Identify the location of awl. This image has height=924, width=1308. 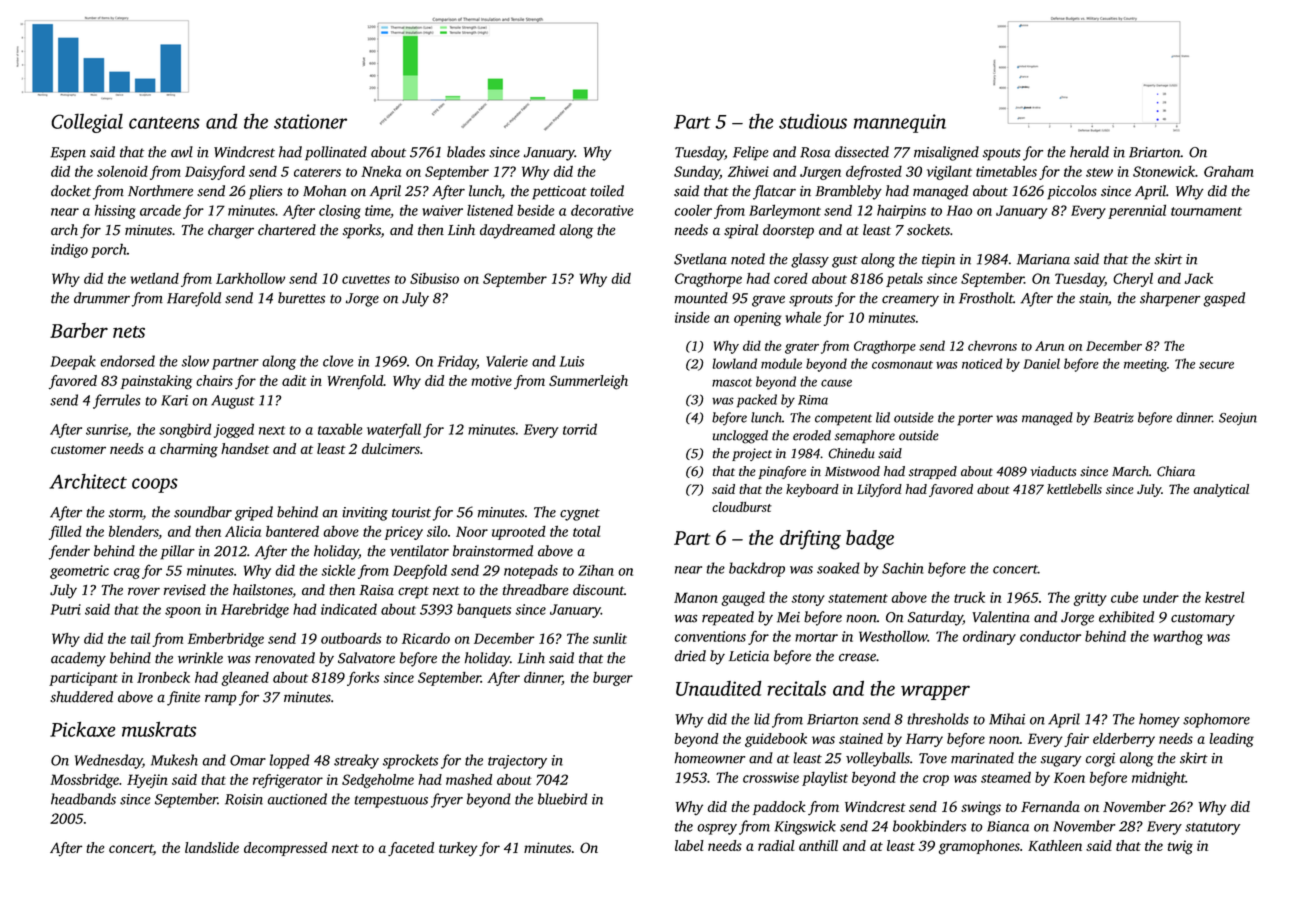
(182, 152).
